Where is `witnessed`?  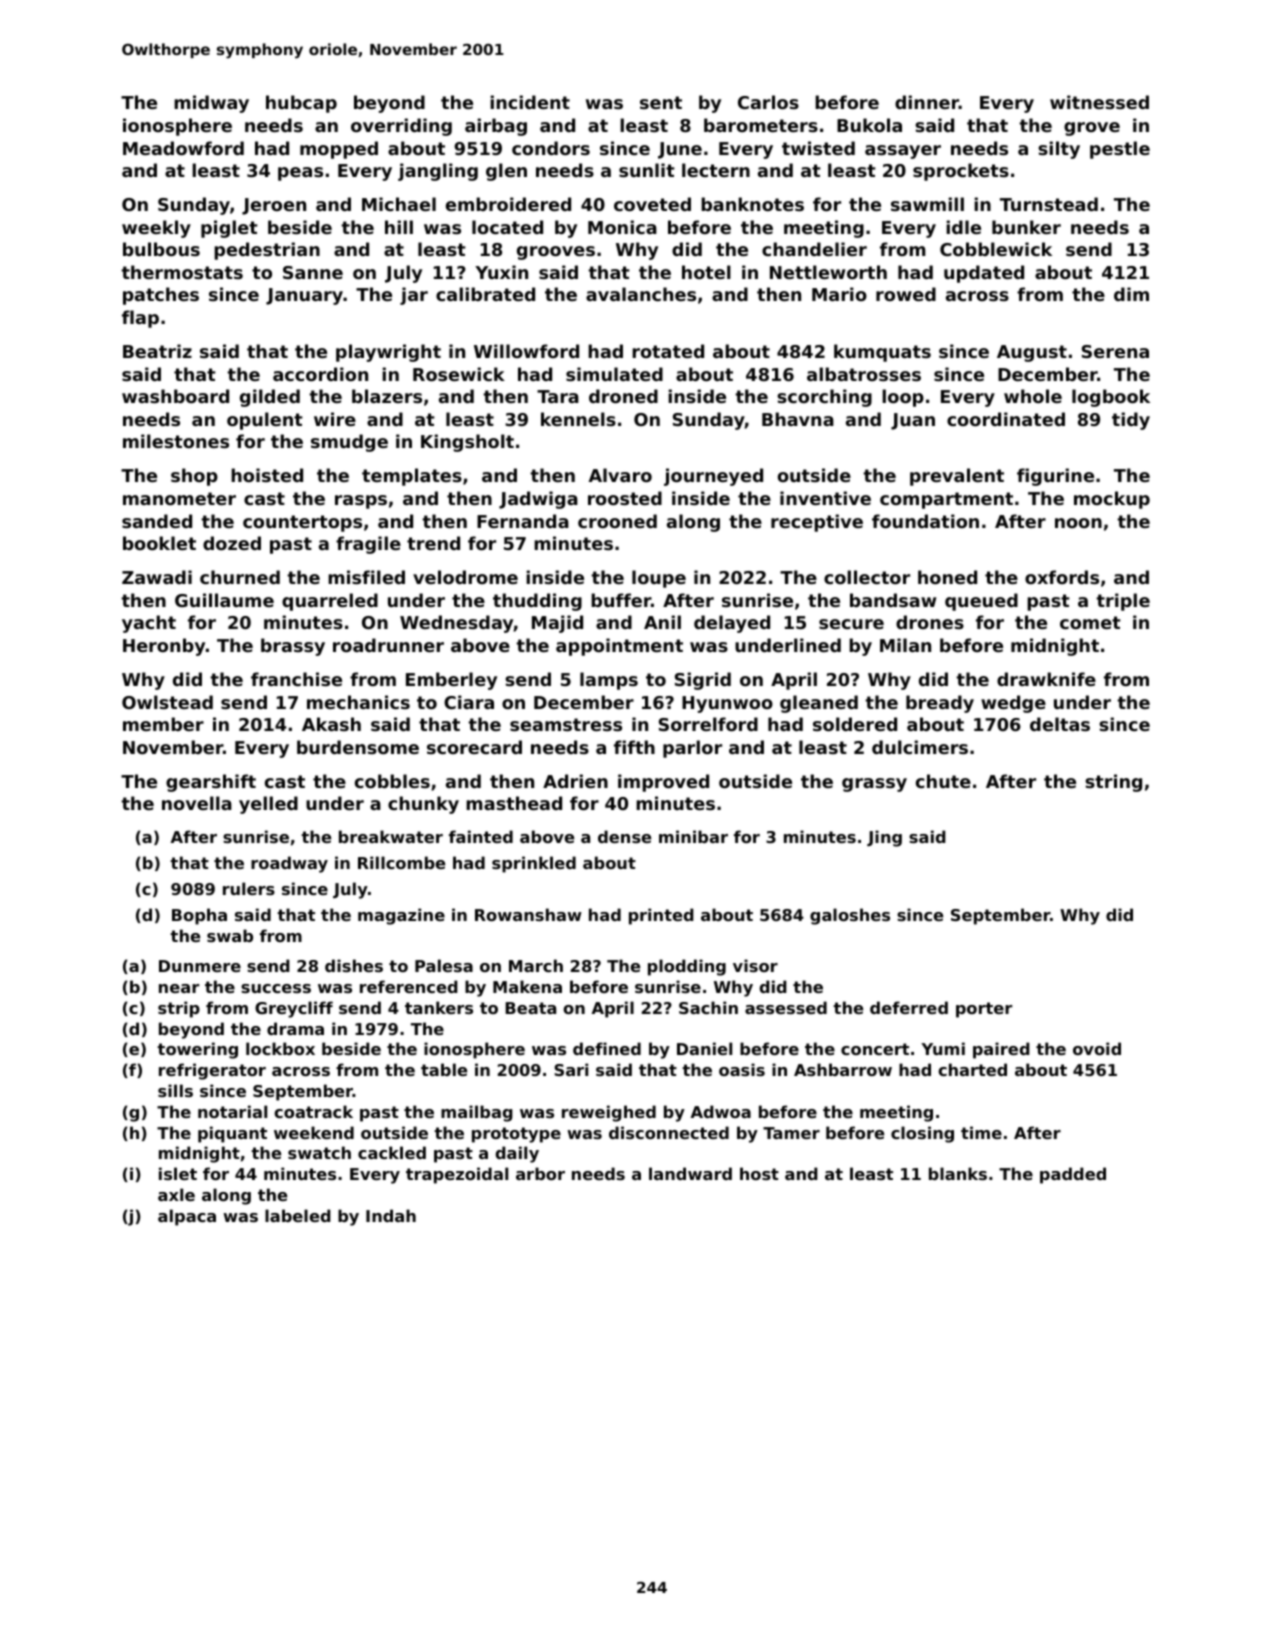 witnessed is located at coordinates (1099, 102).
